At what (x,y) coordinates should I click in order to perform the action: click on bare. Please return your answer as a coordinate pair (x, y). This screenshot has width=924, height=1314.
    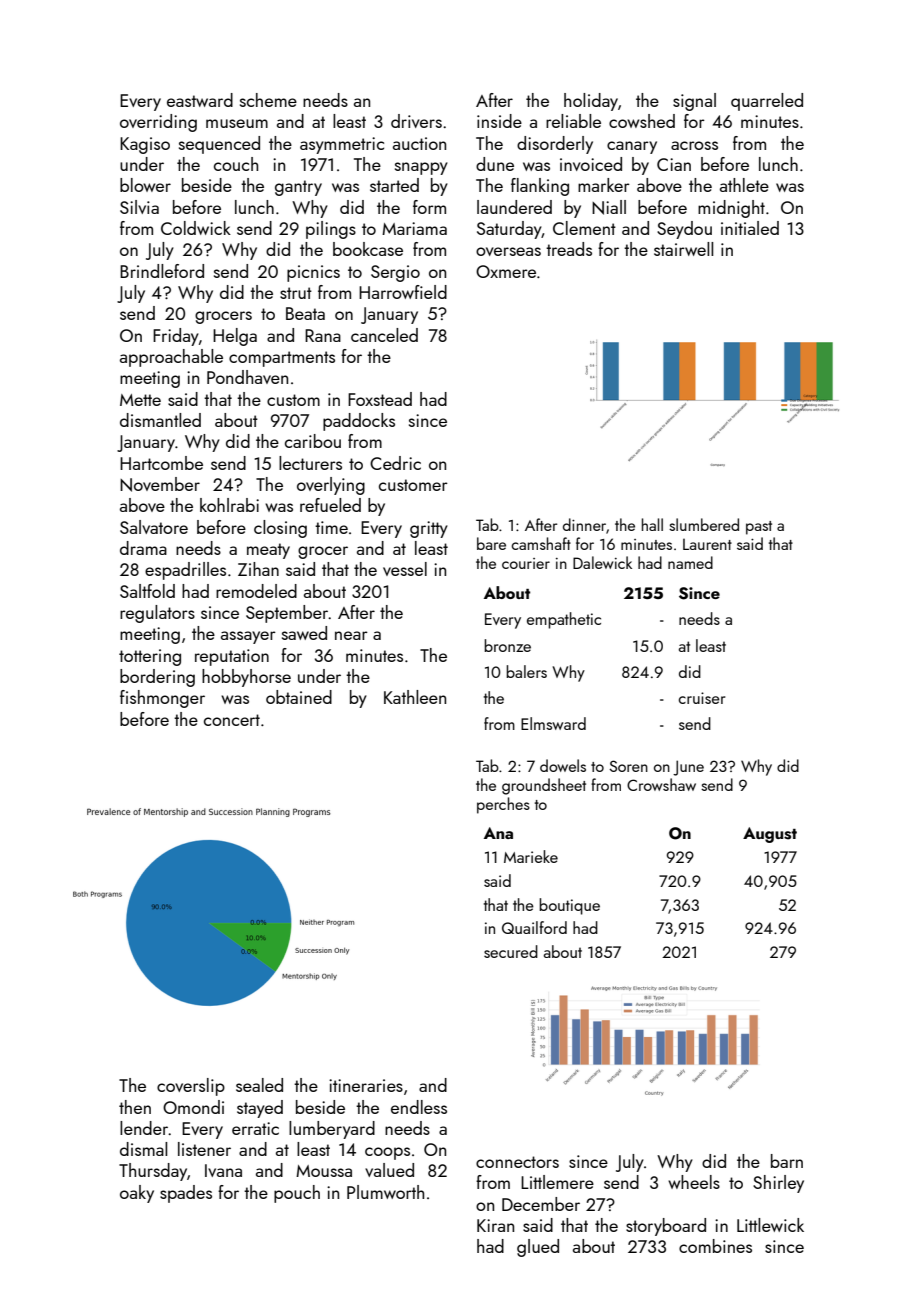
    Looking at the image, I should click on (491, 543).
